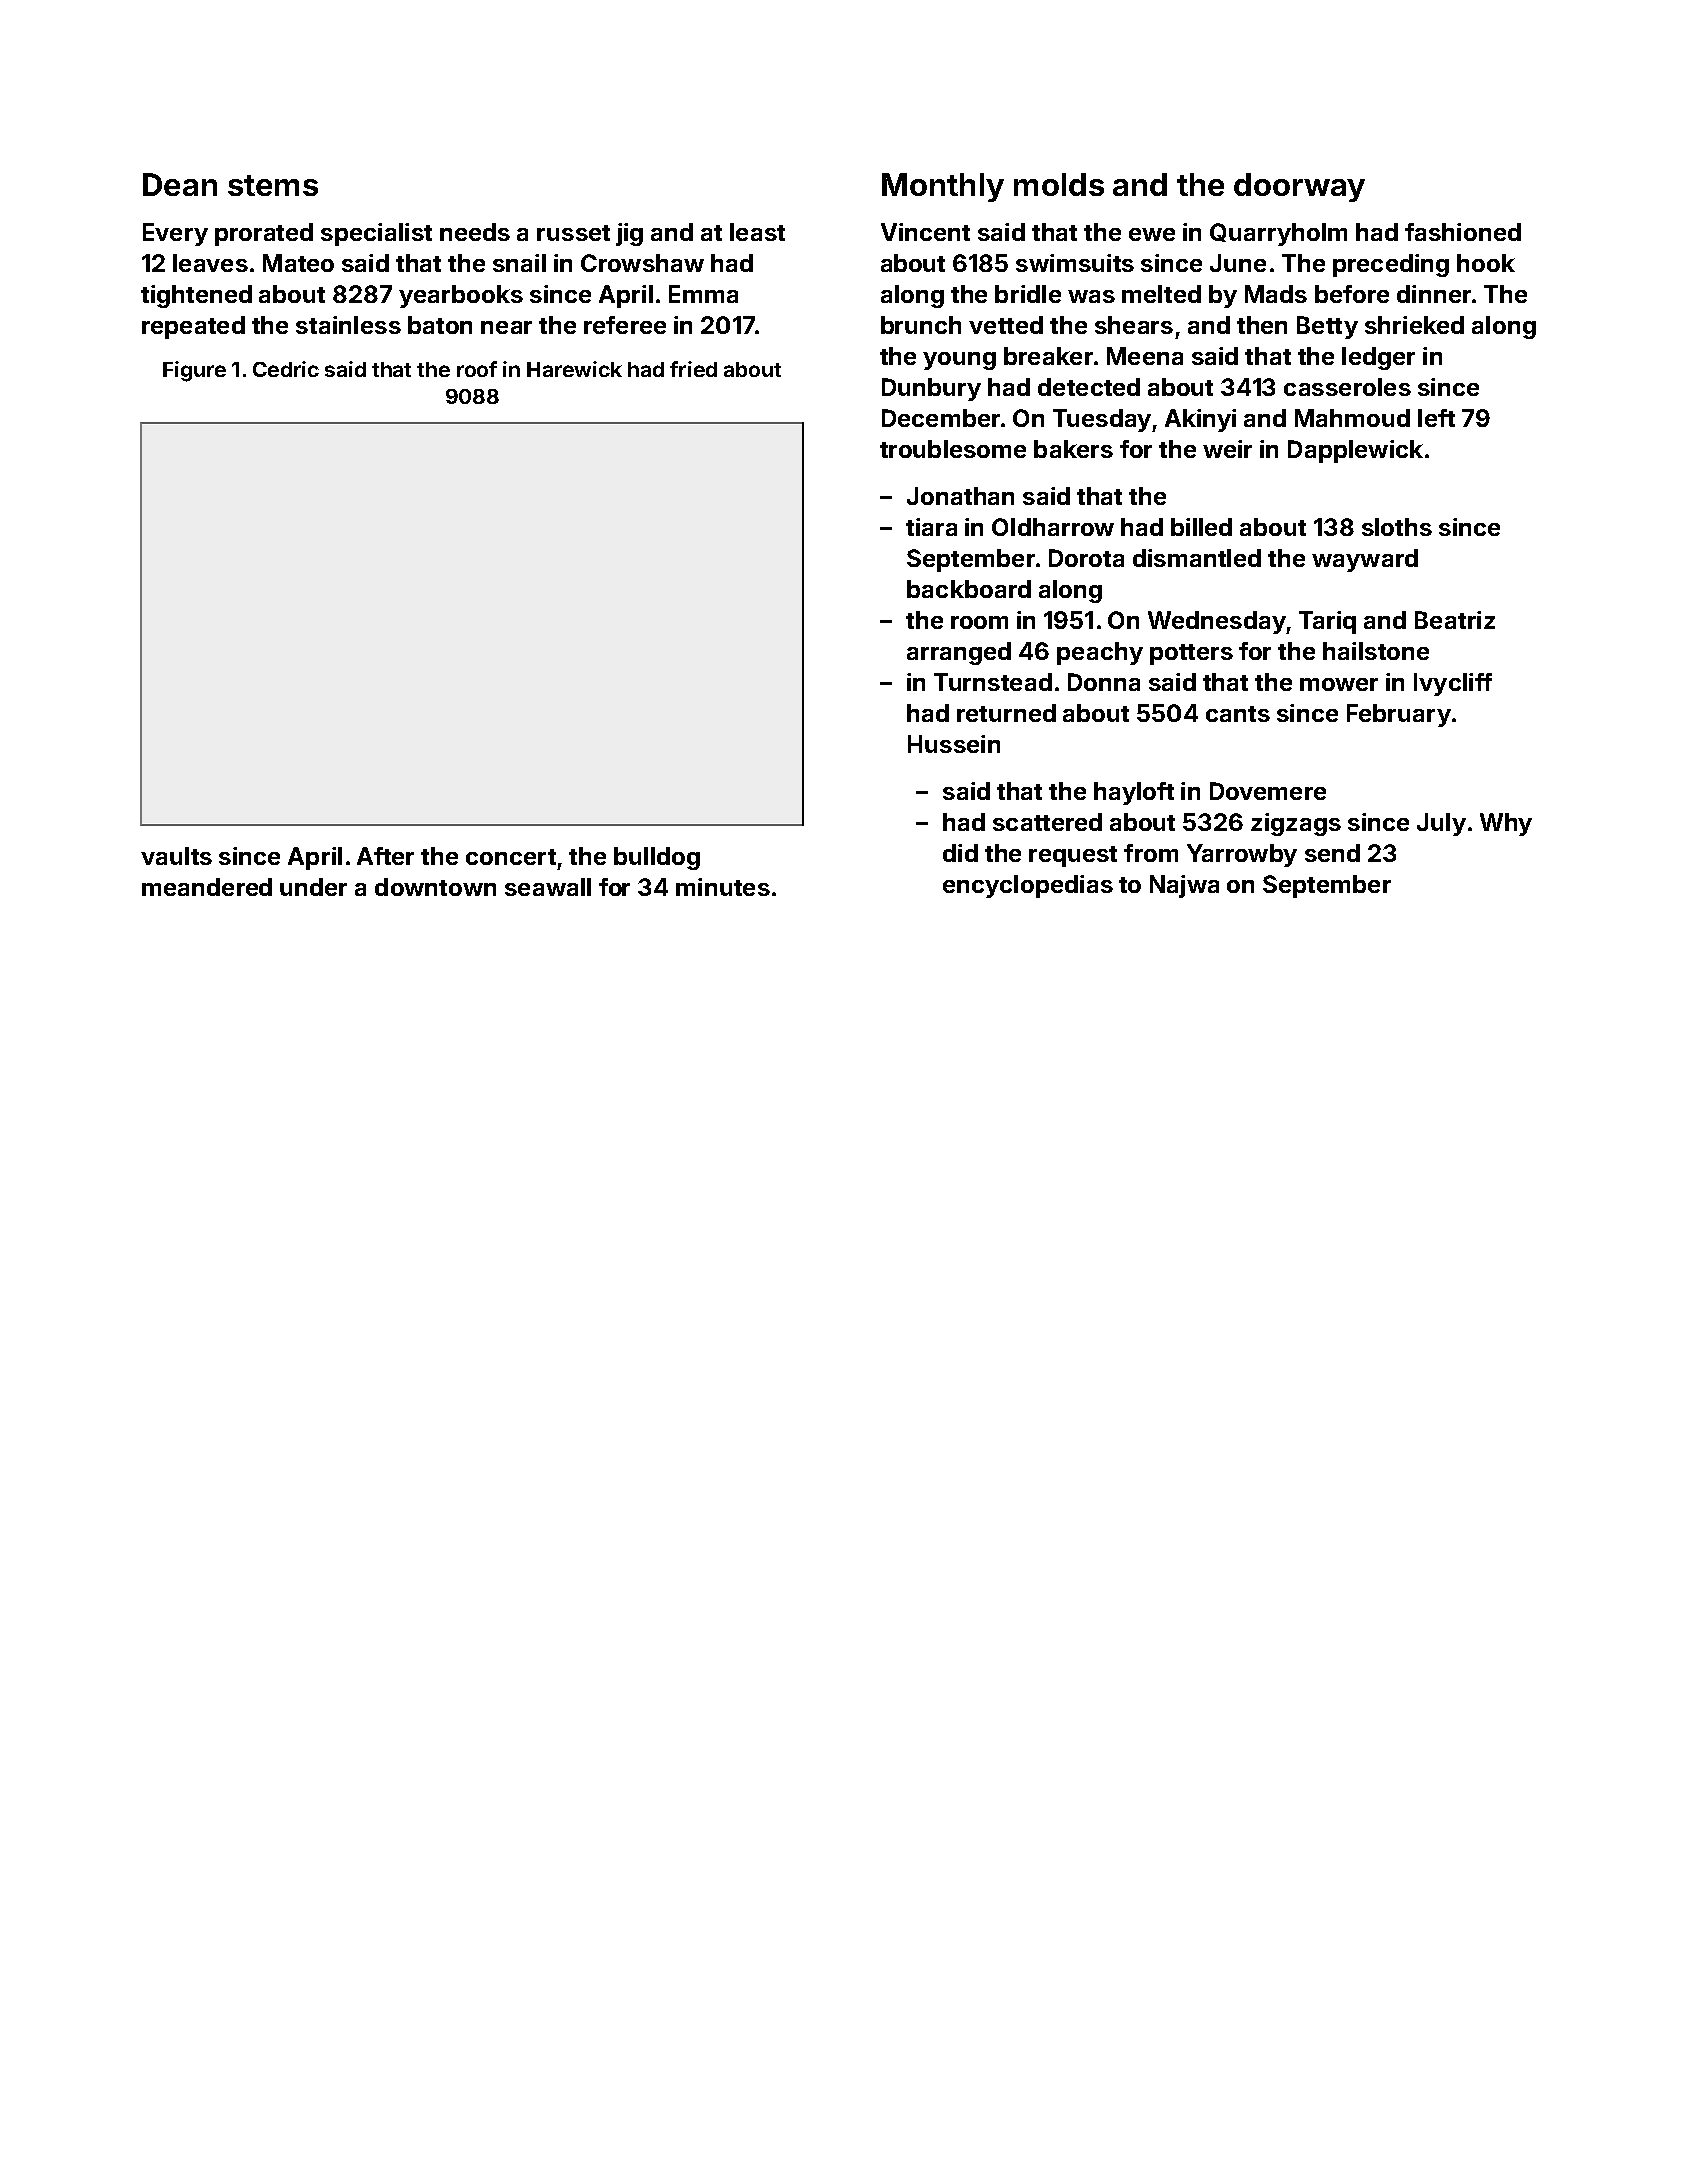 This screenshot has width=1683, height=2178. What do you see at coordinates (959, 653) in the screenshot?
I see `arranged` at bounding box center [959, 653].
